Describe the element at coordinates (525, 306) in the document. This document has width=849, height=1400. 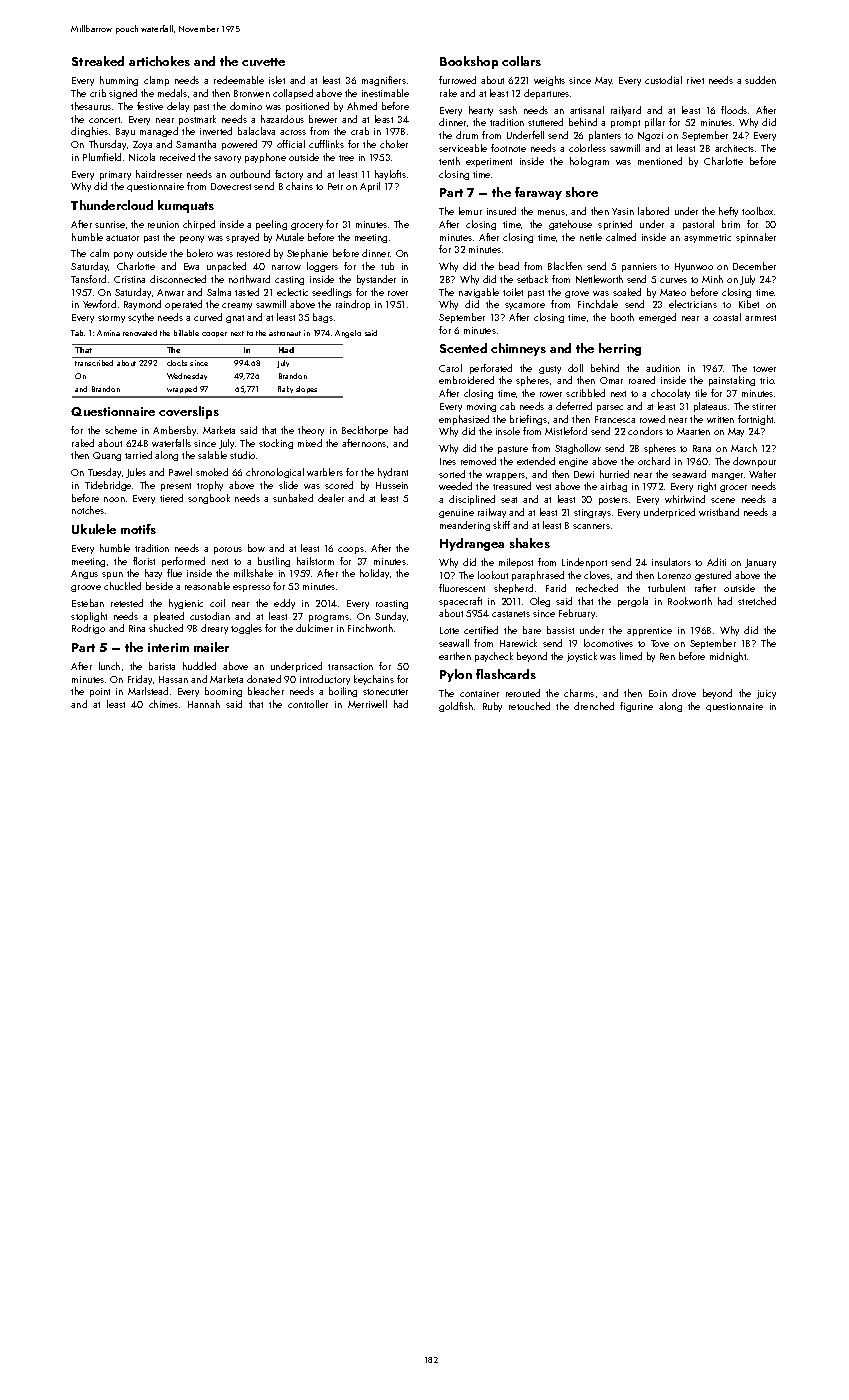
I see `sycamore` at that location.
